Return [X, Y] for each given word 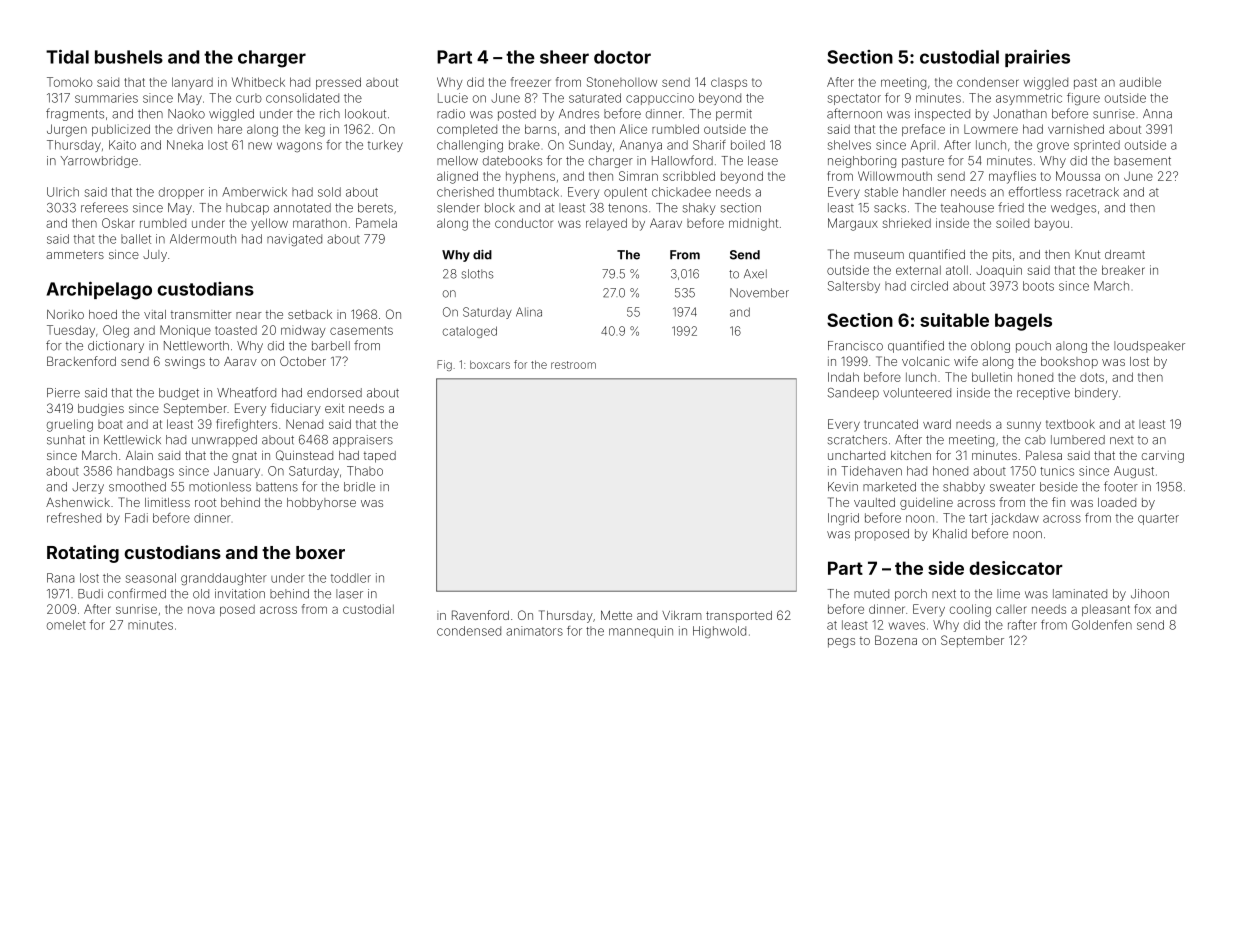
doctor [622, 57]
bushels [129, 57]
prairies [1037, 58]
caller [1011, 609]
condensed [469, 631]
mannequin [641, 632]
